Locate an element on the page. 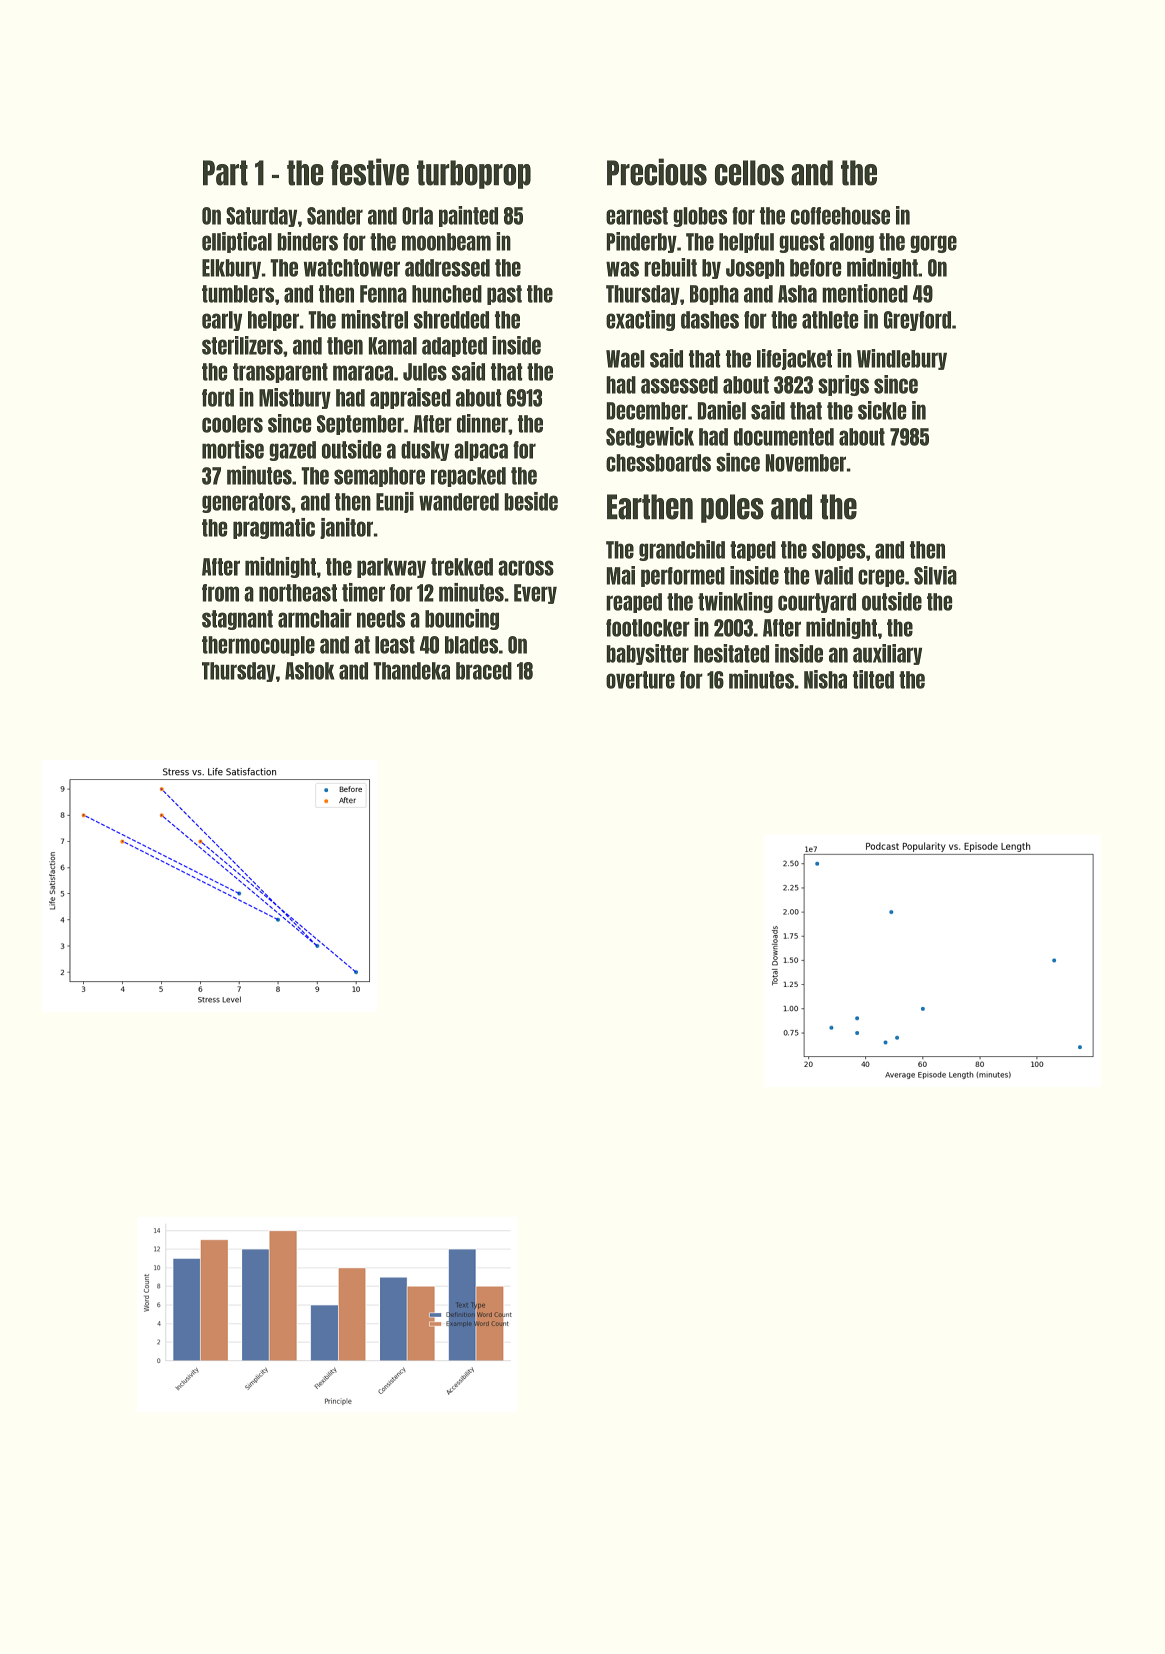 This image has height=1654, width=1165. Sander is located at coordinates (335, 216).
